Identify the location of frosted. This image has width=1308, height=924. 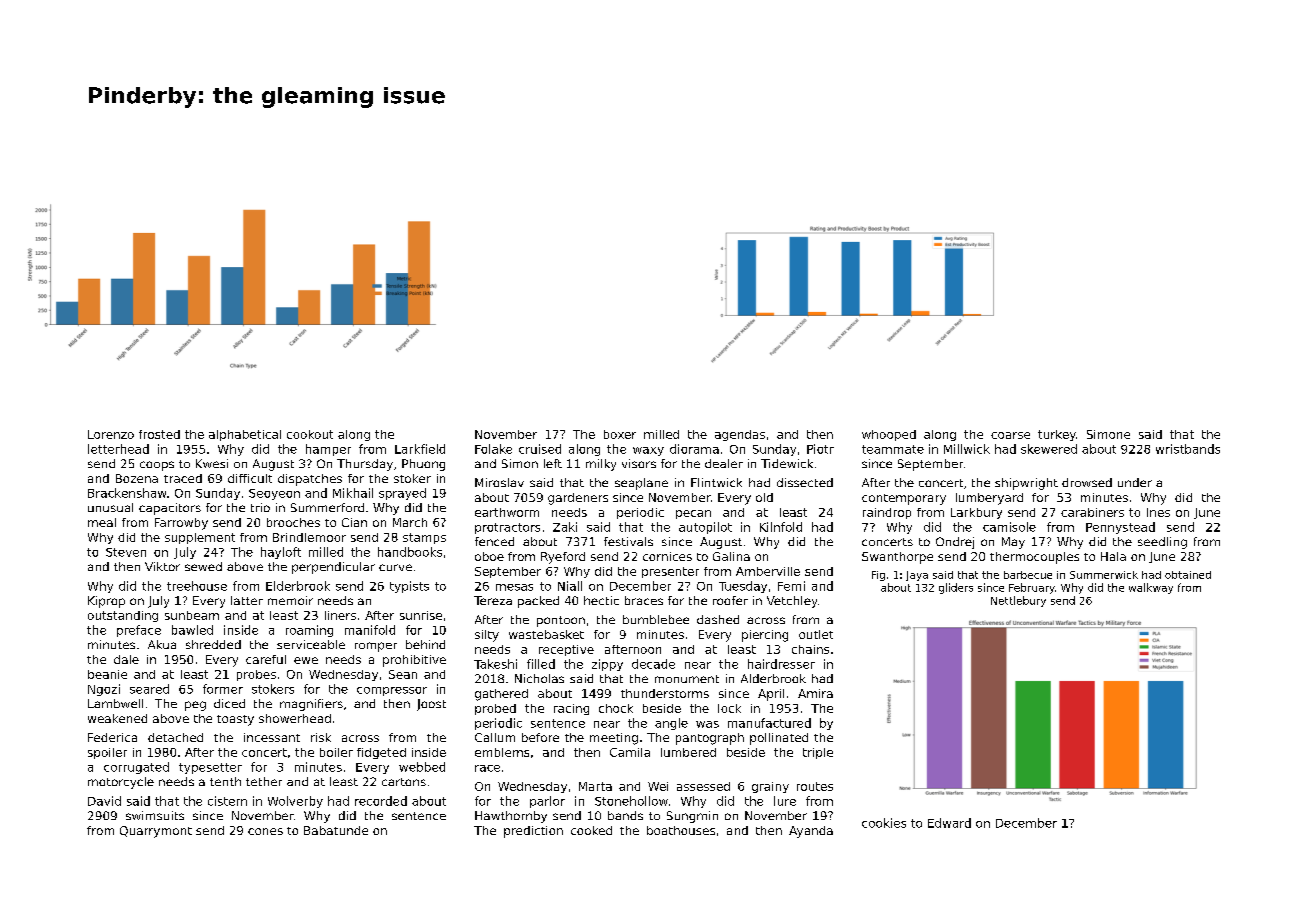
(159, 434).
